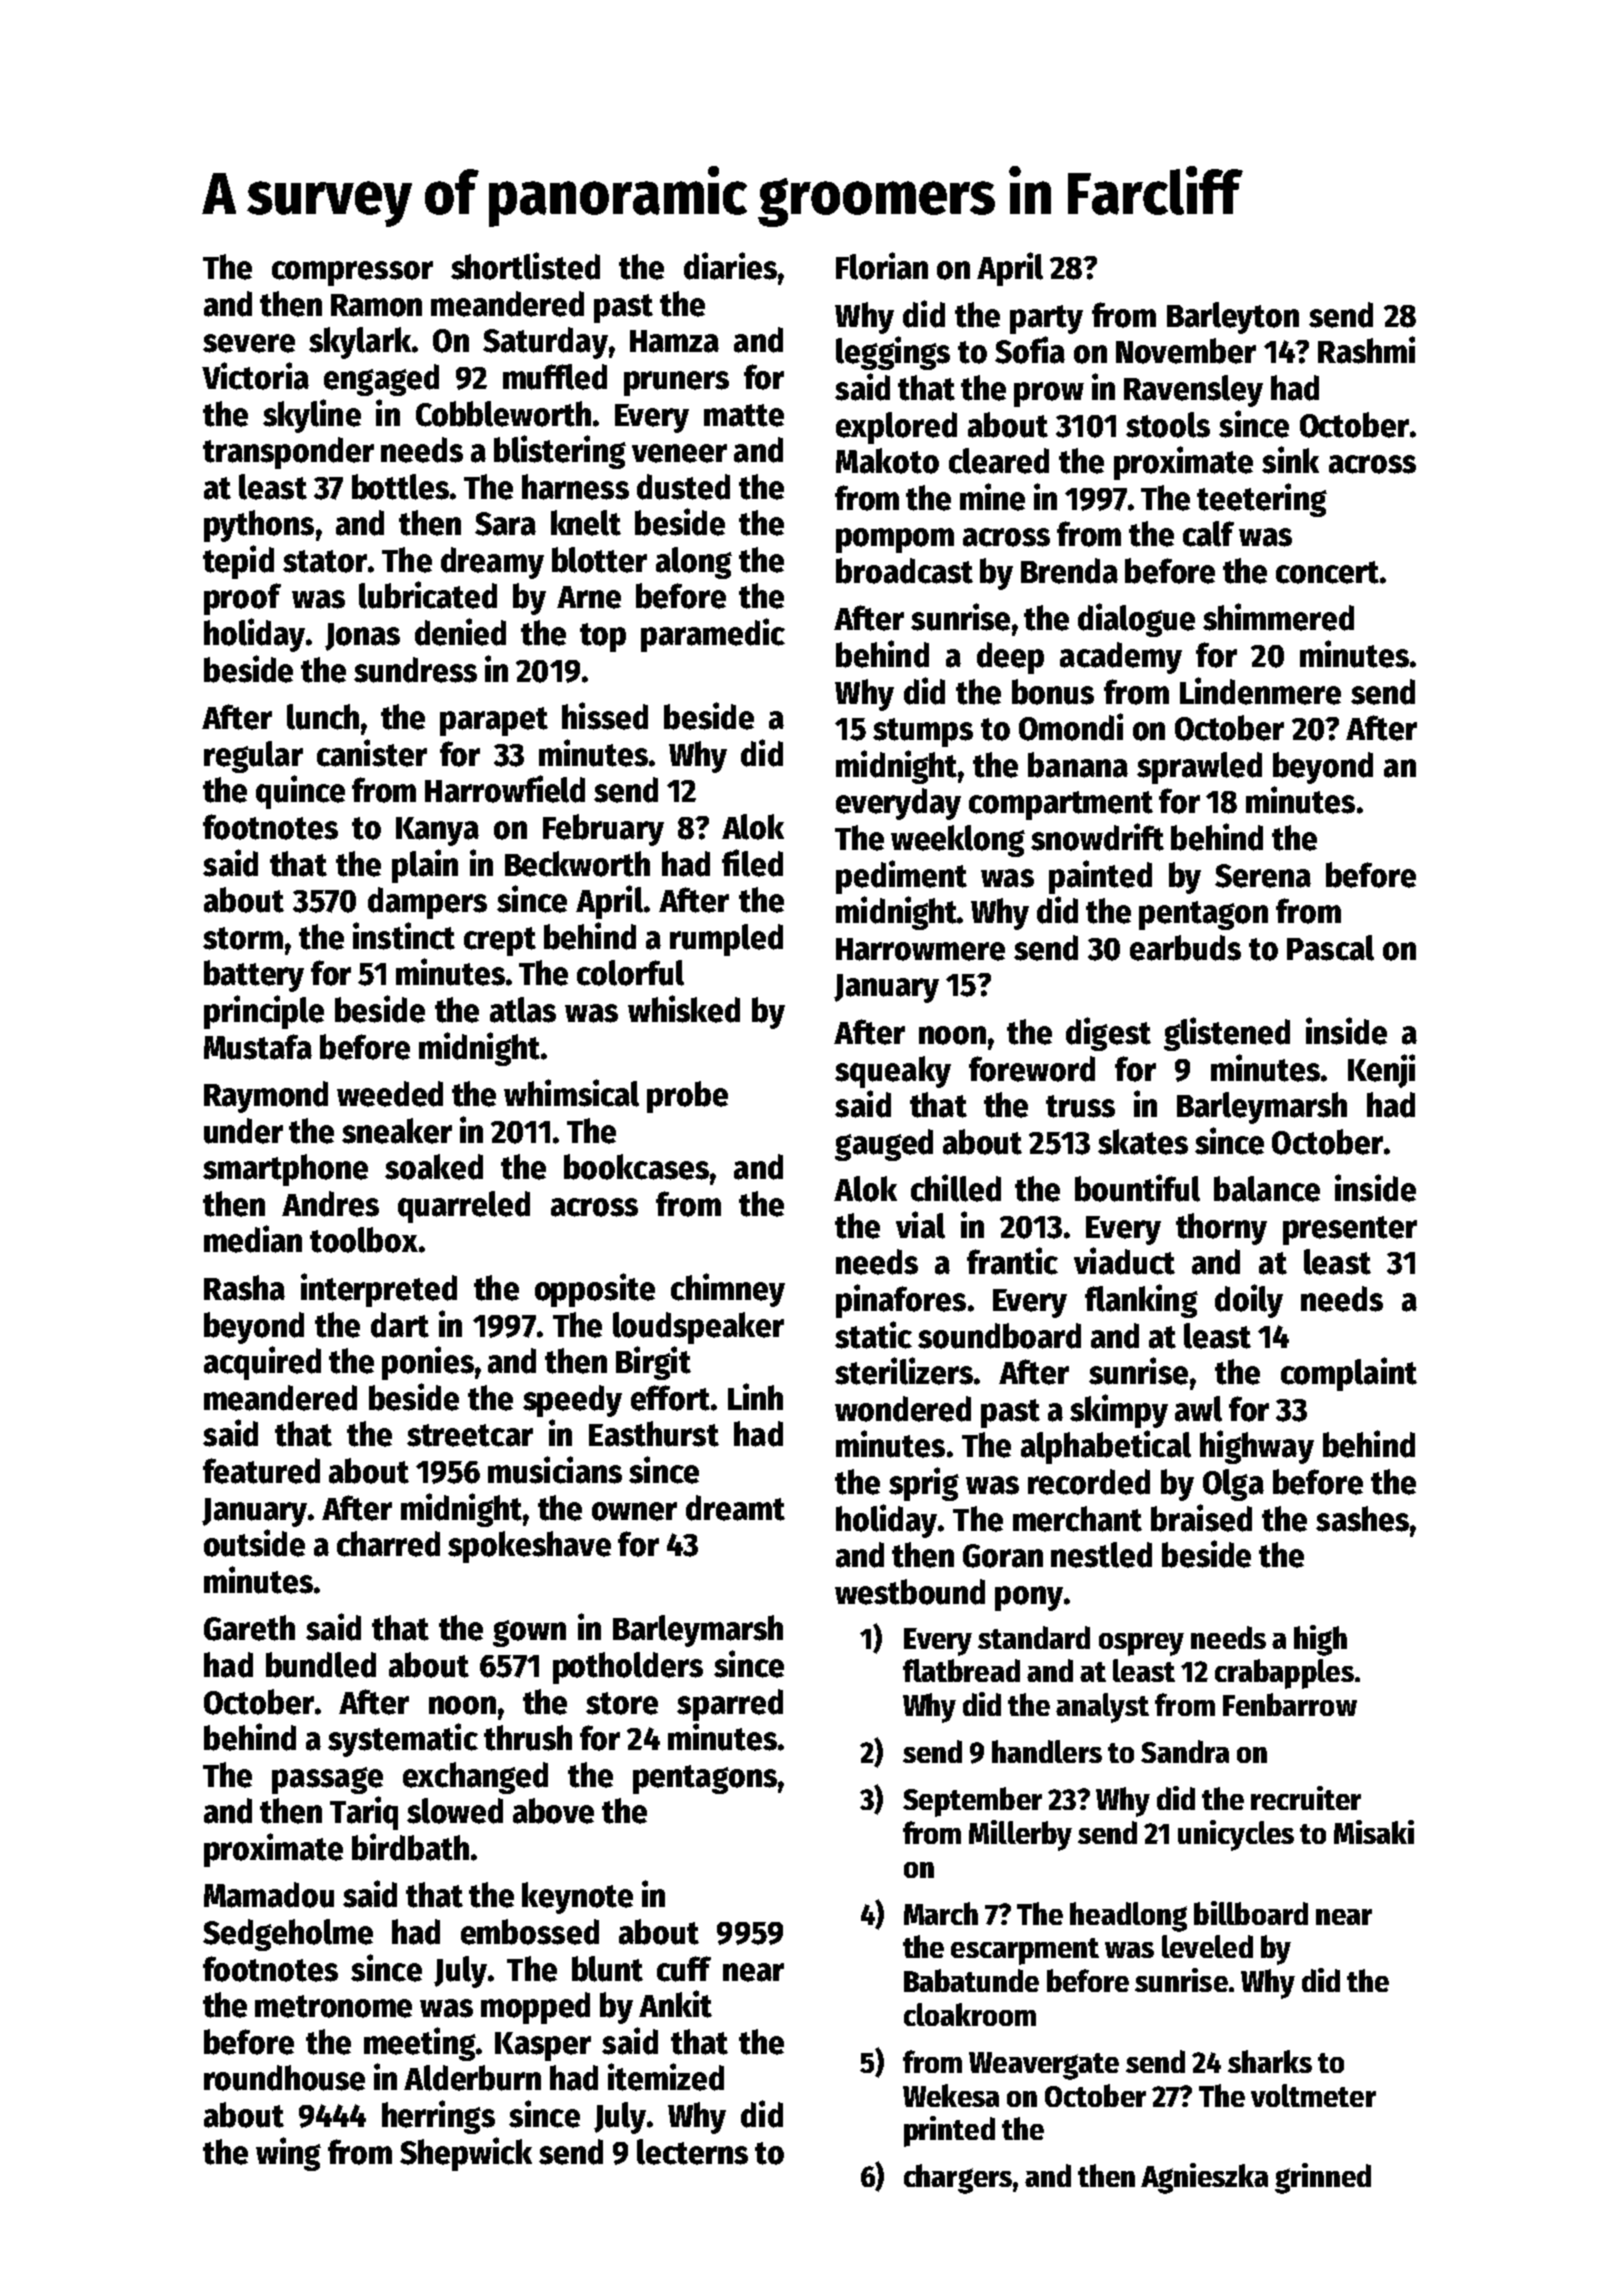 Image resolution: width=1620 pixels, height=2292 pixels. What do you see at coordinates (288, 2154) in the document?
I see `wing` at bounding box center [288, 2154].
